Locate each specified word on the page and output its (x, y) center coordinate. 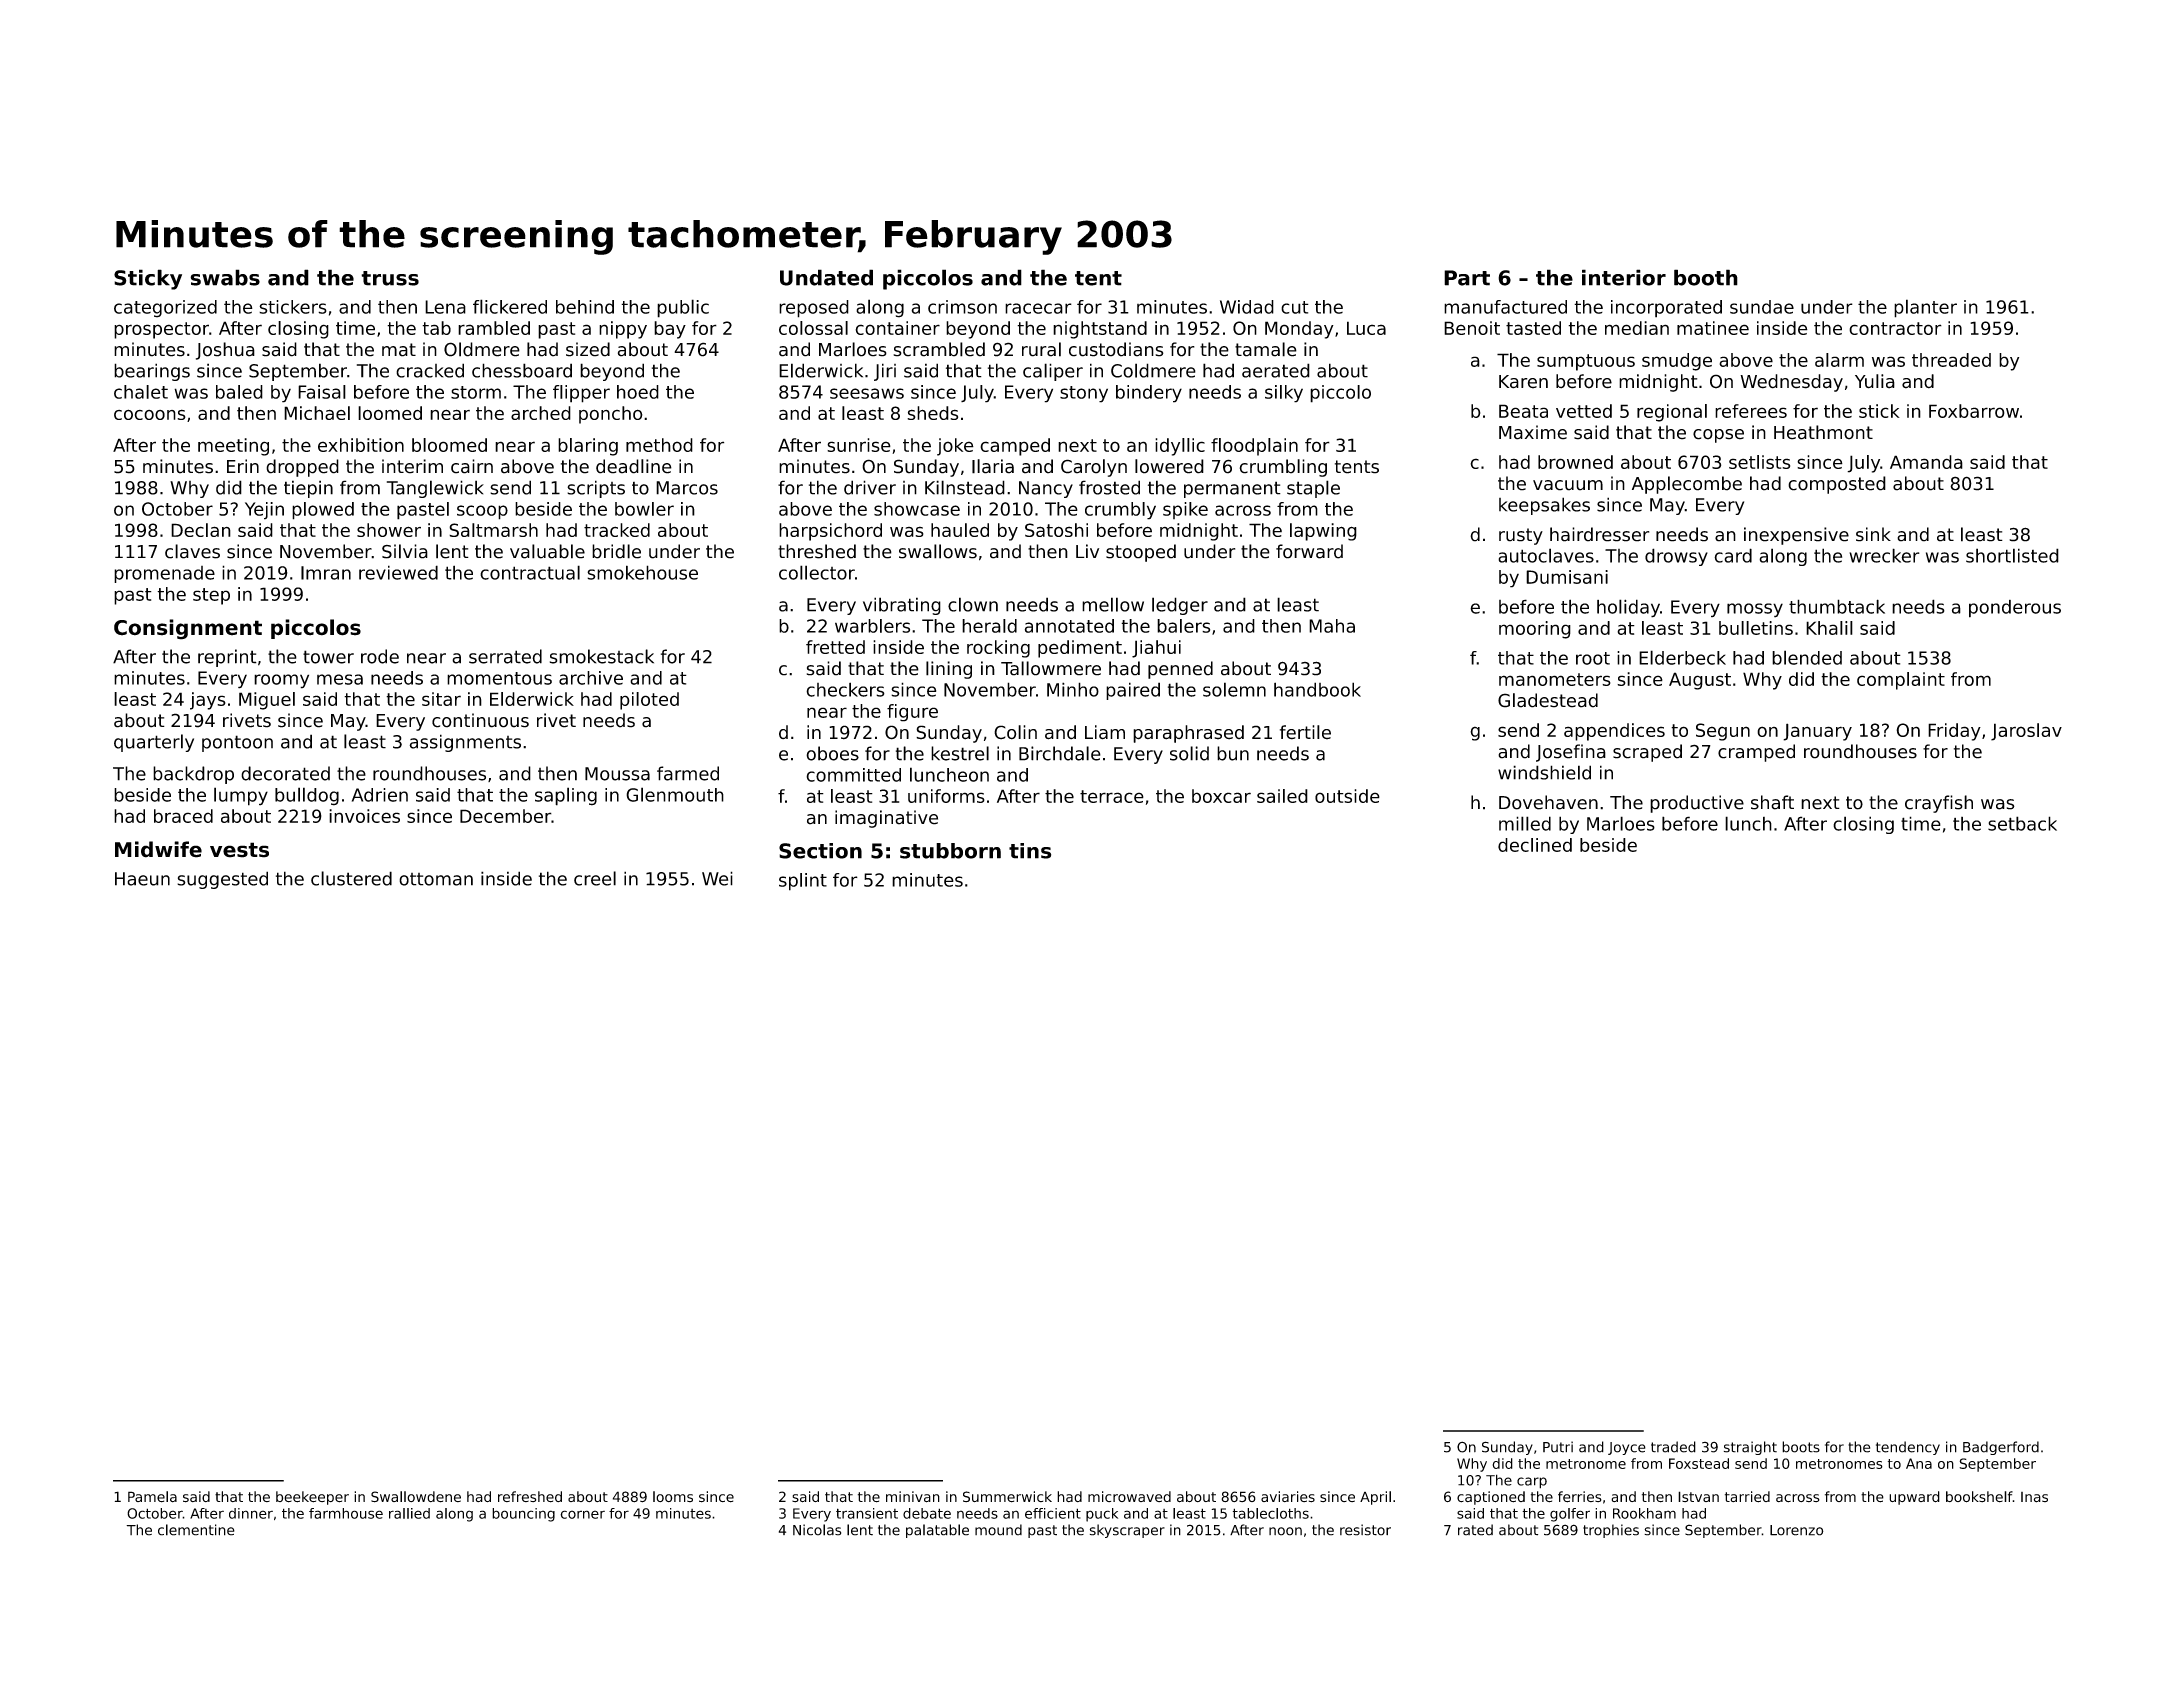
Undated (826, 277)
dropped (302, 468)
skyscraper (1127, 1531)
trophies (1611, 1531)
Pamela (152, 1497)
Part (1467, 278)
